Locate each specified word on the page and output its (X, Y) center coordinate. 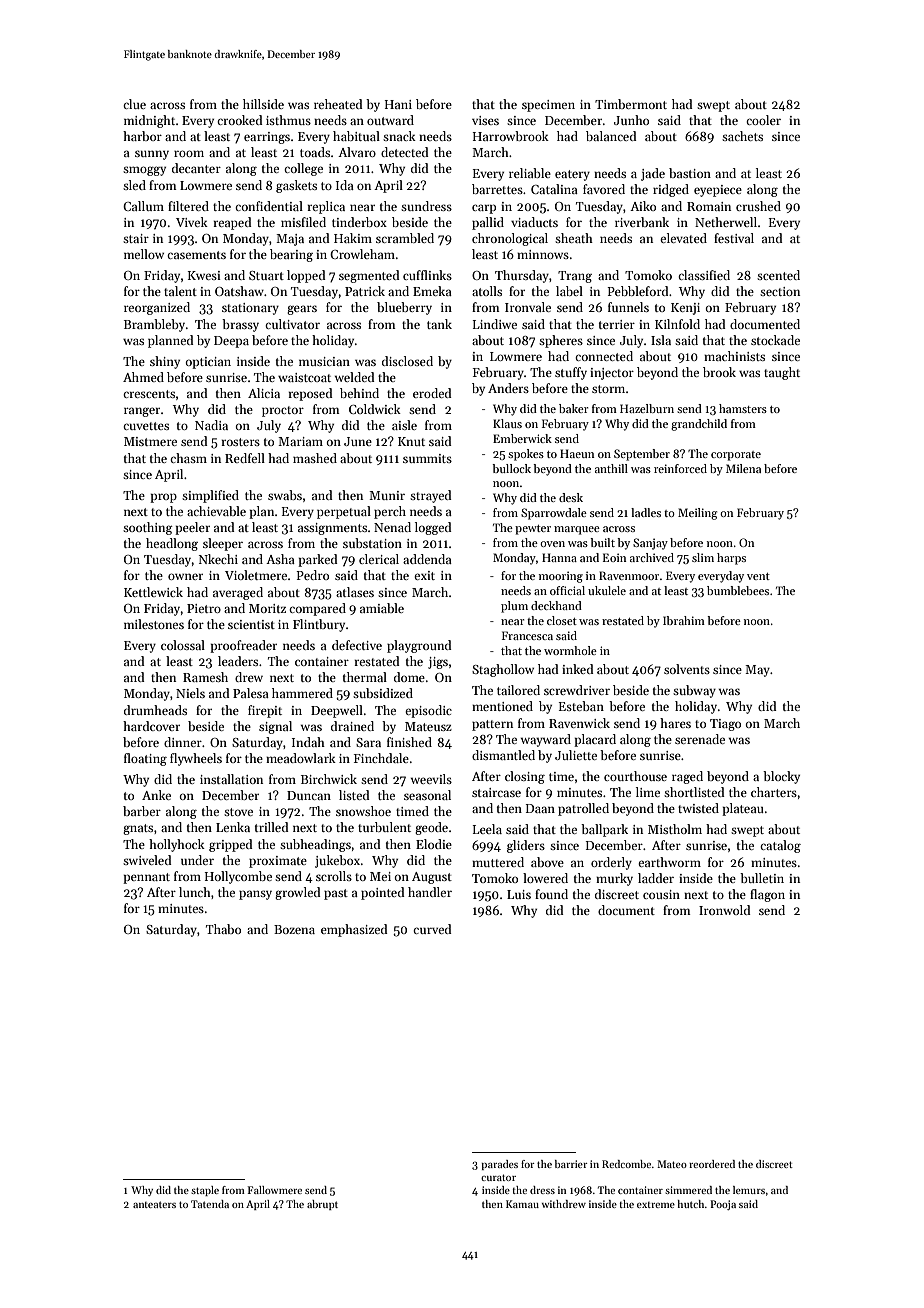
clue (134, 104)
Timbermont (631, 104)
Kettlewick (153, 592)
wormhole (570, 650)
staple (205, 1191)
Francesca (527, 635)
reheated (338, 104)
